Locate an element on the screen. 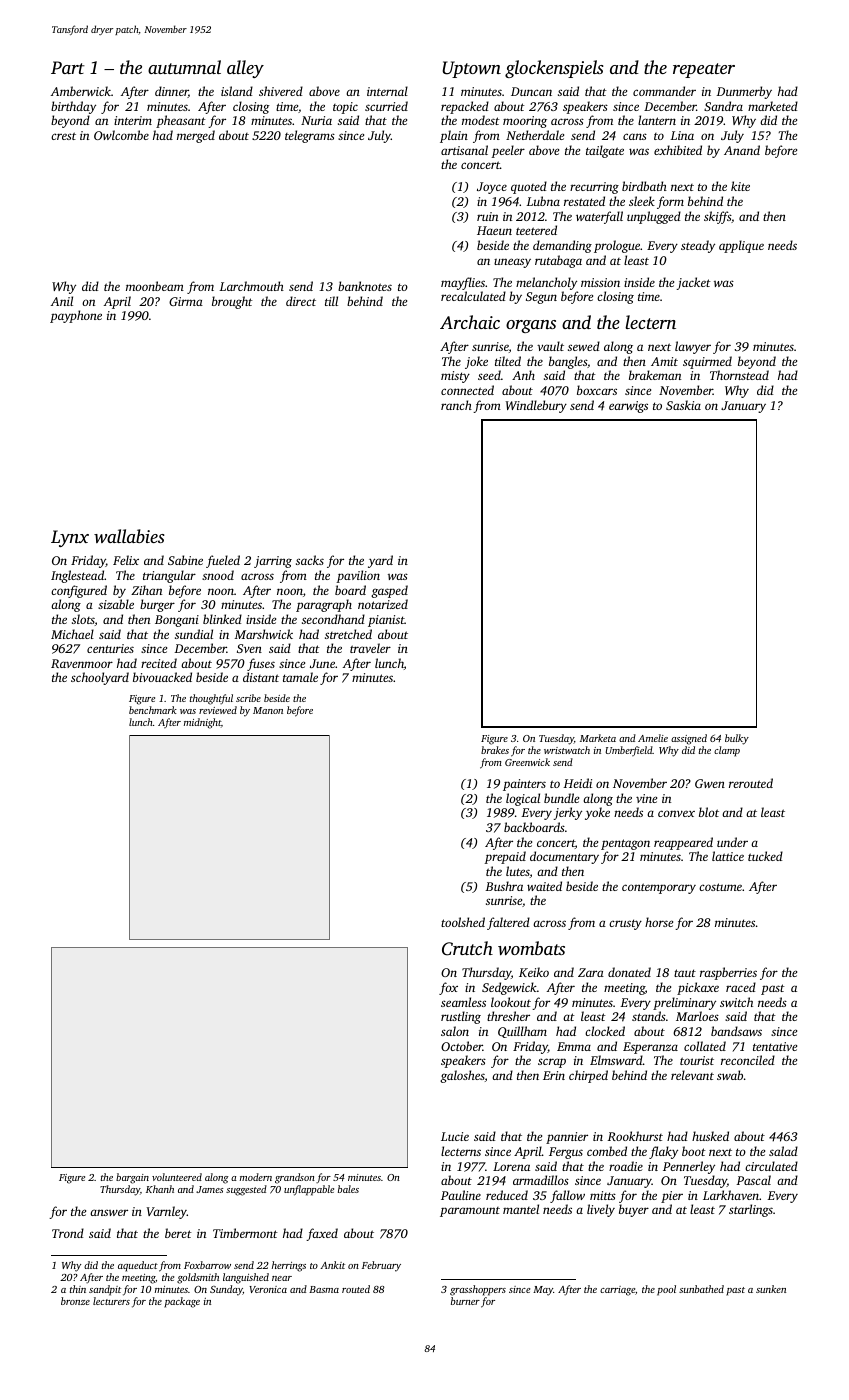  kite is located at coordinates (740, 186).
